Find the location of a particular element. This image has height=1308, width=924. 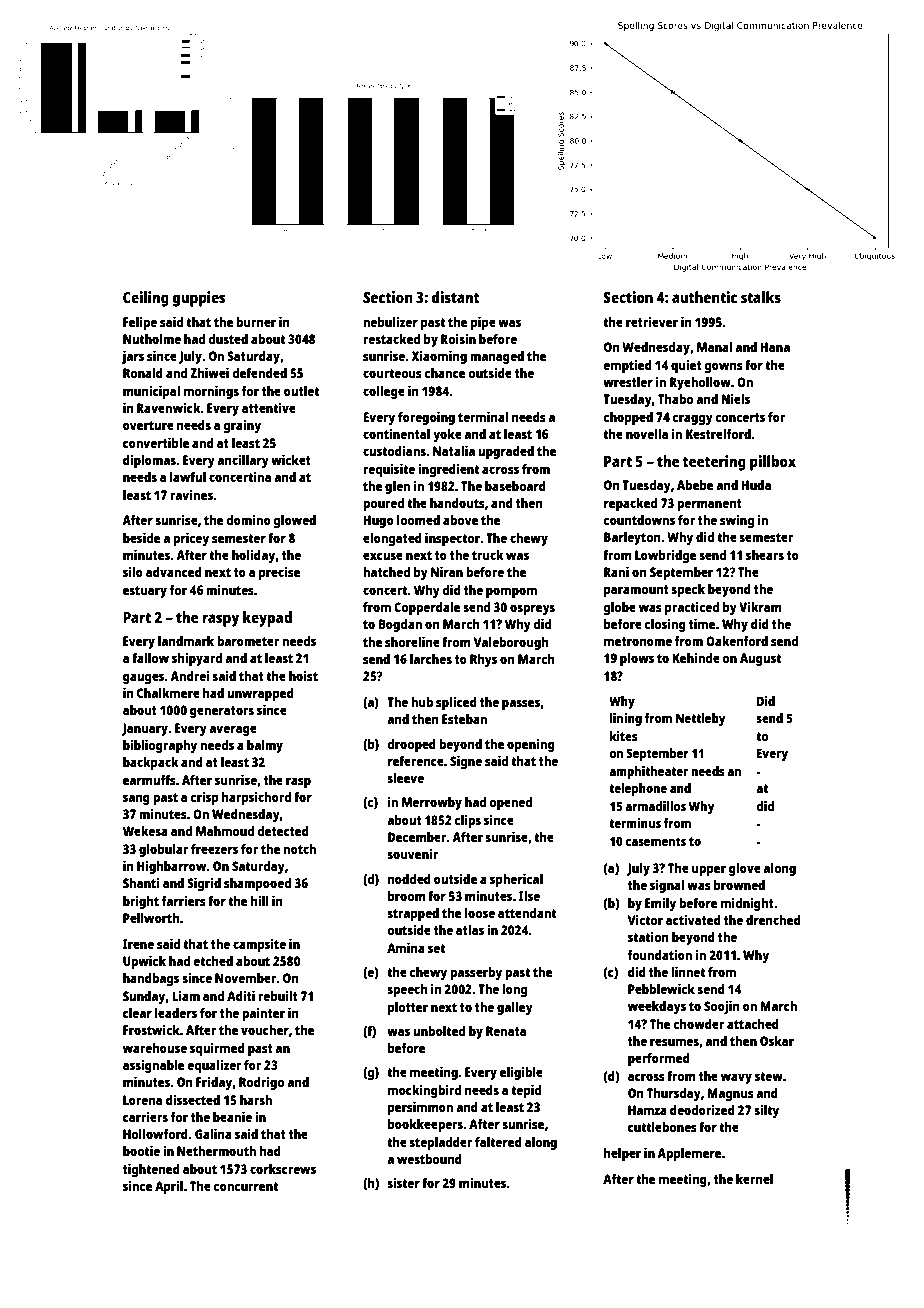

passerby is located at coordinates (476, 973).
